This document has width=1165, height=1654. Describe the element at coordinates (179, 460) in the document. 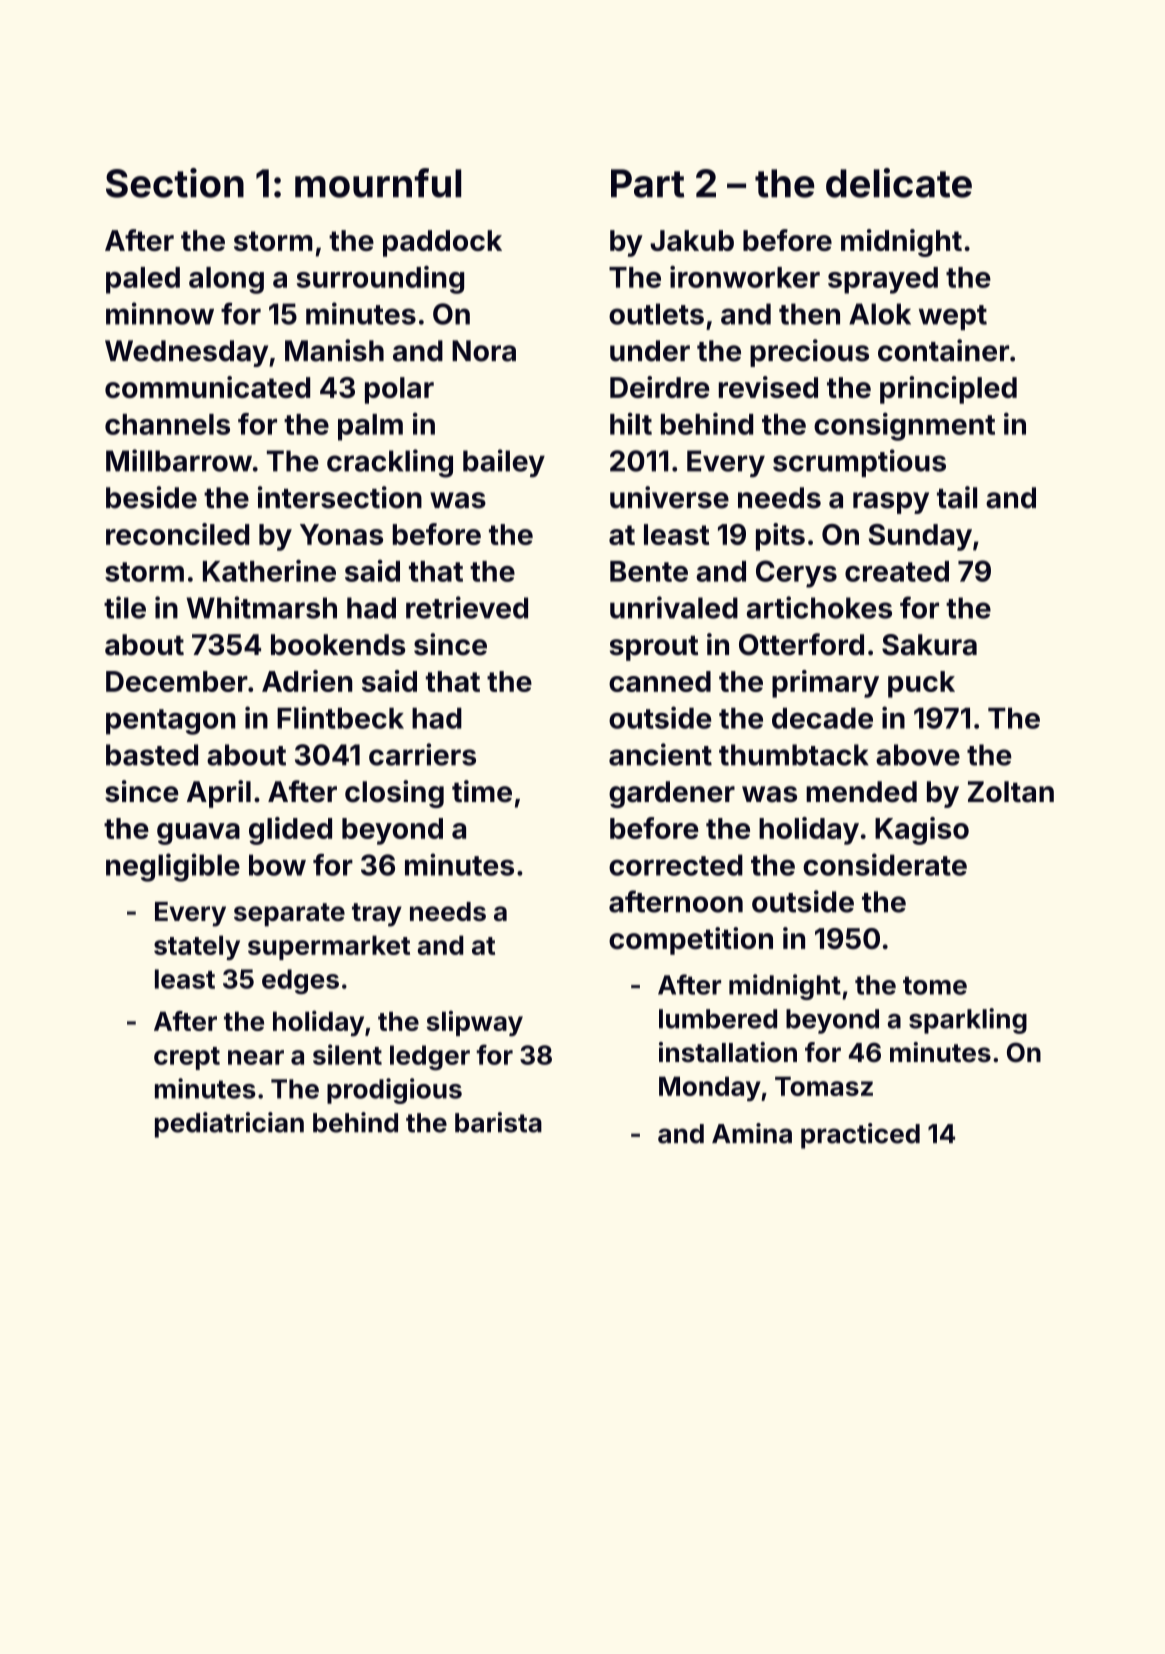

I see `Millbarrow` at that location.
